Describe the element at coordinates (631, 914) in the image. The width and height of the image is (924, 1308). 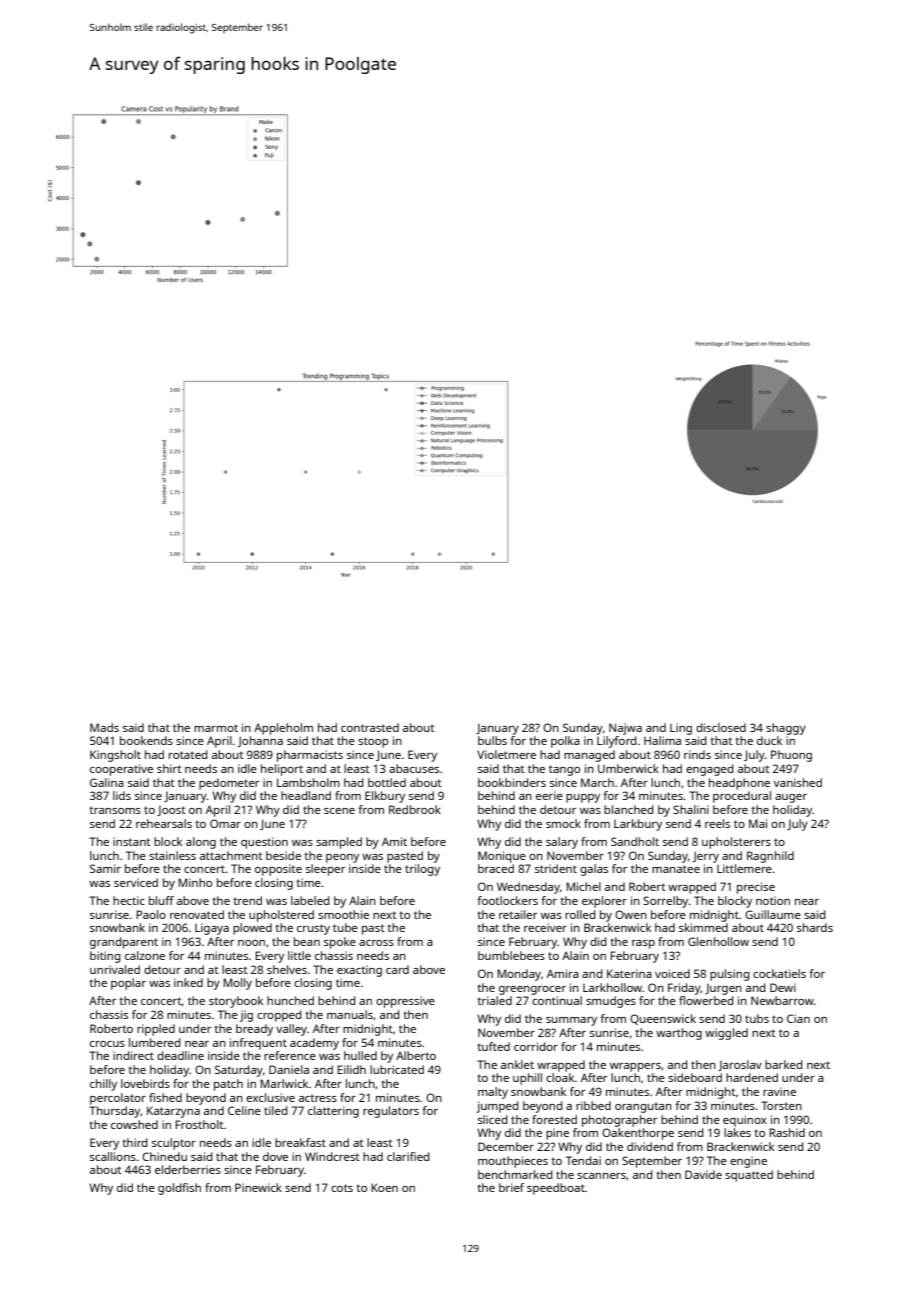
I see `Owen` at that location.
